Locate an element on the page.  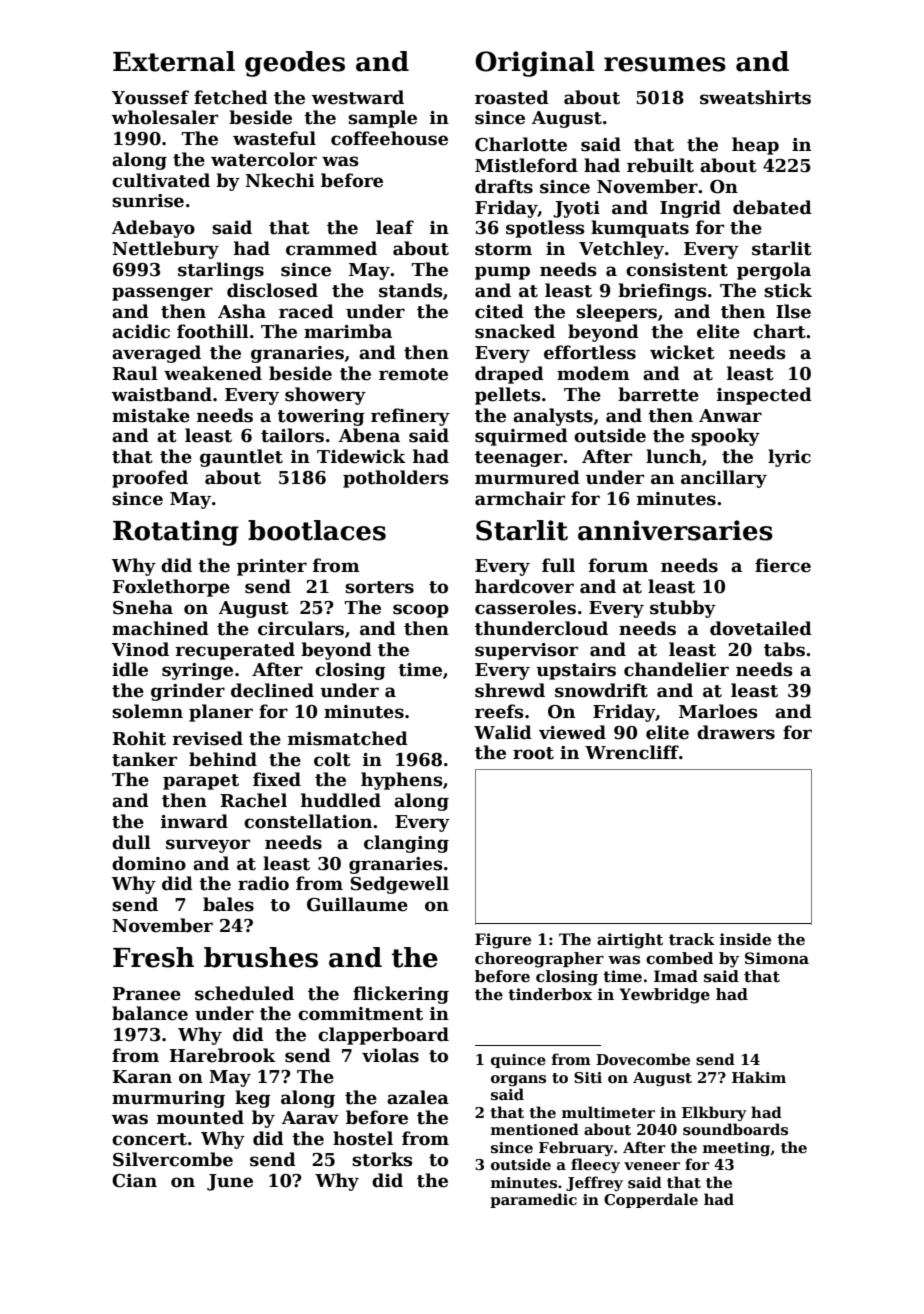
Cian is located at coordinates (134, 1181).
